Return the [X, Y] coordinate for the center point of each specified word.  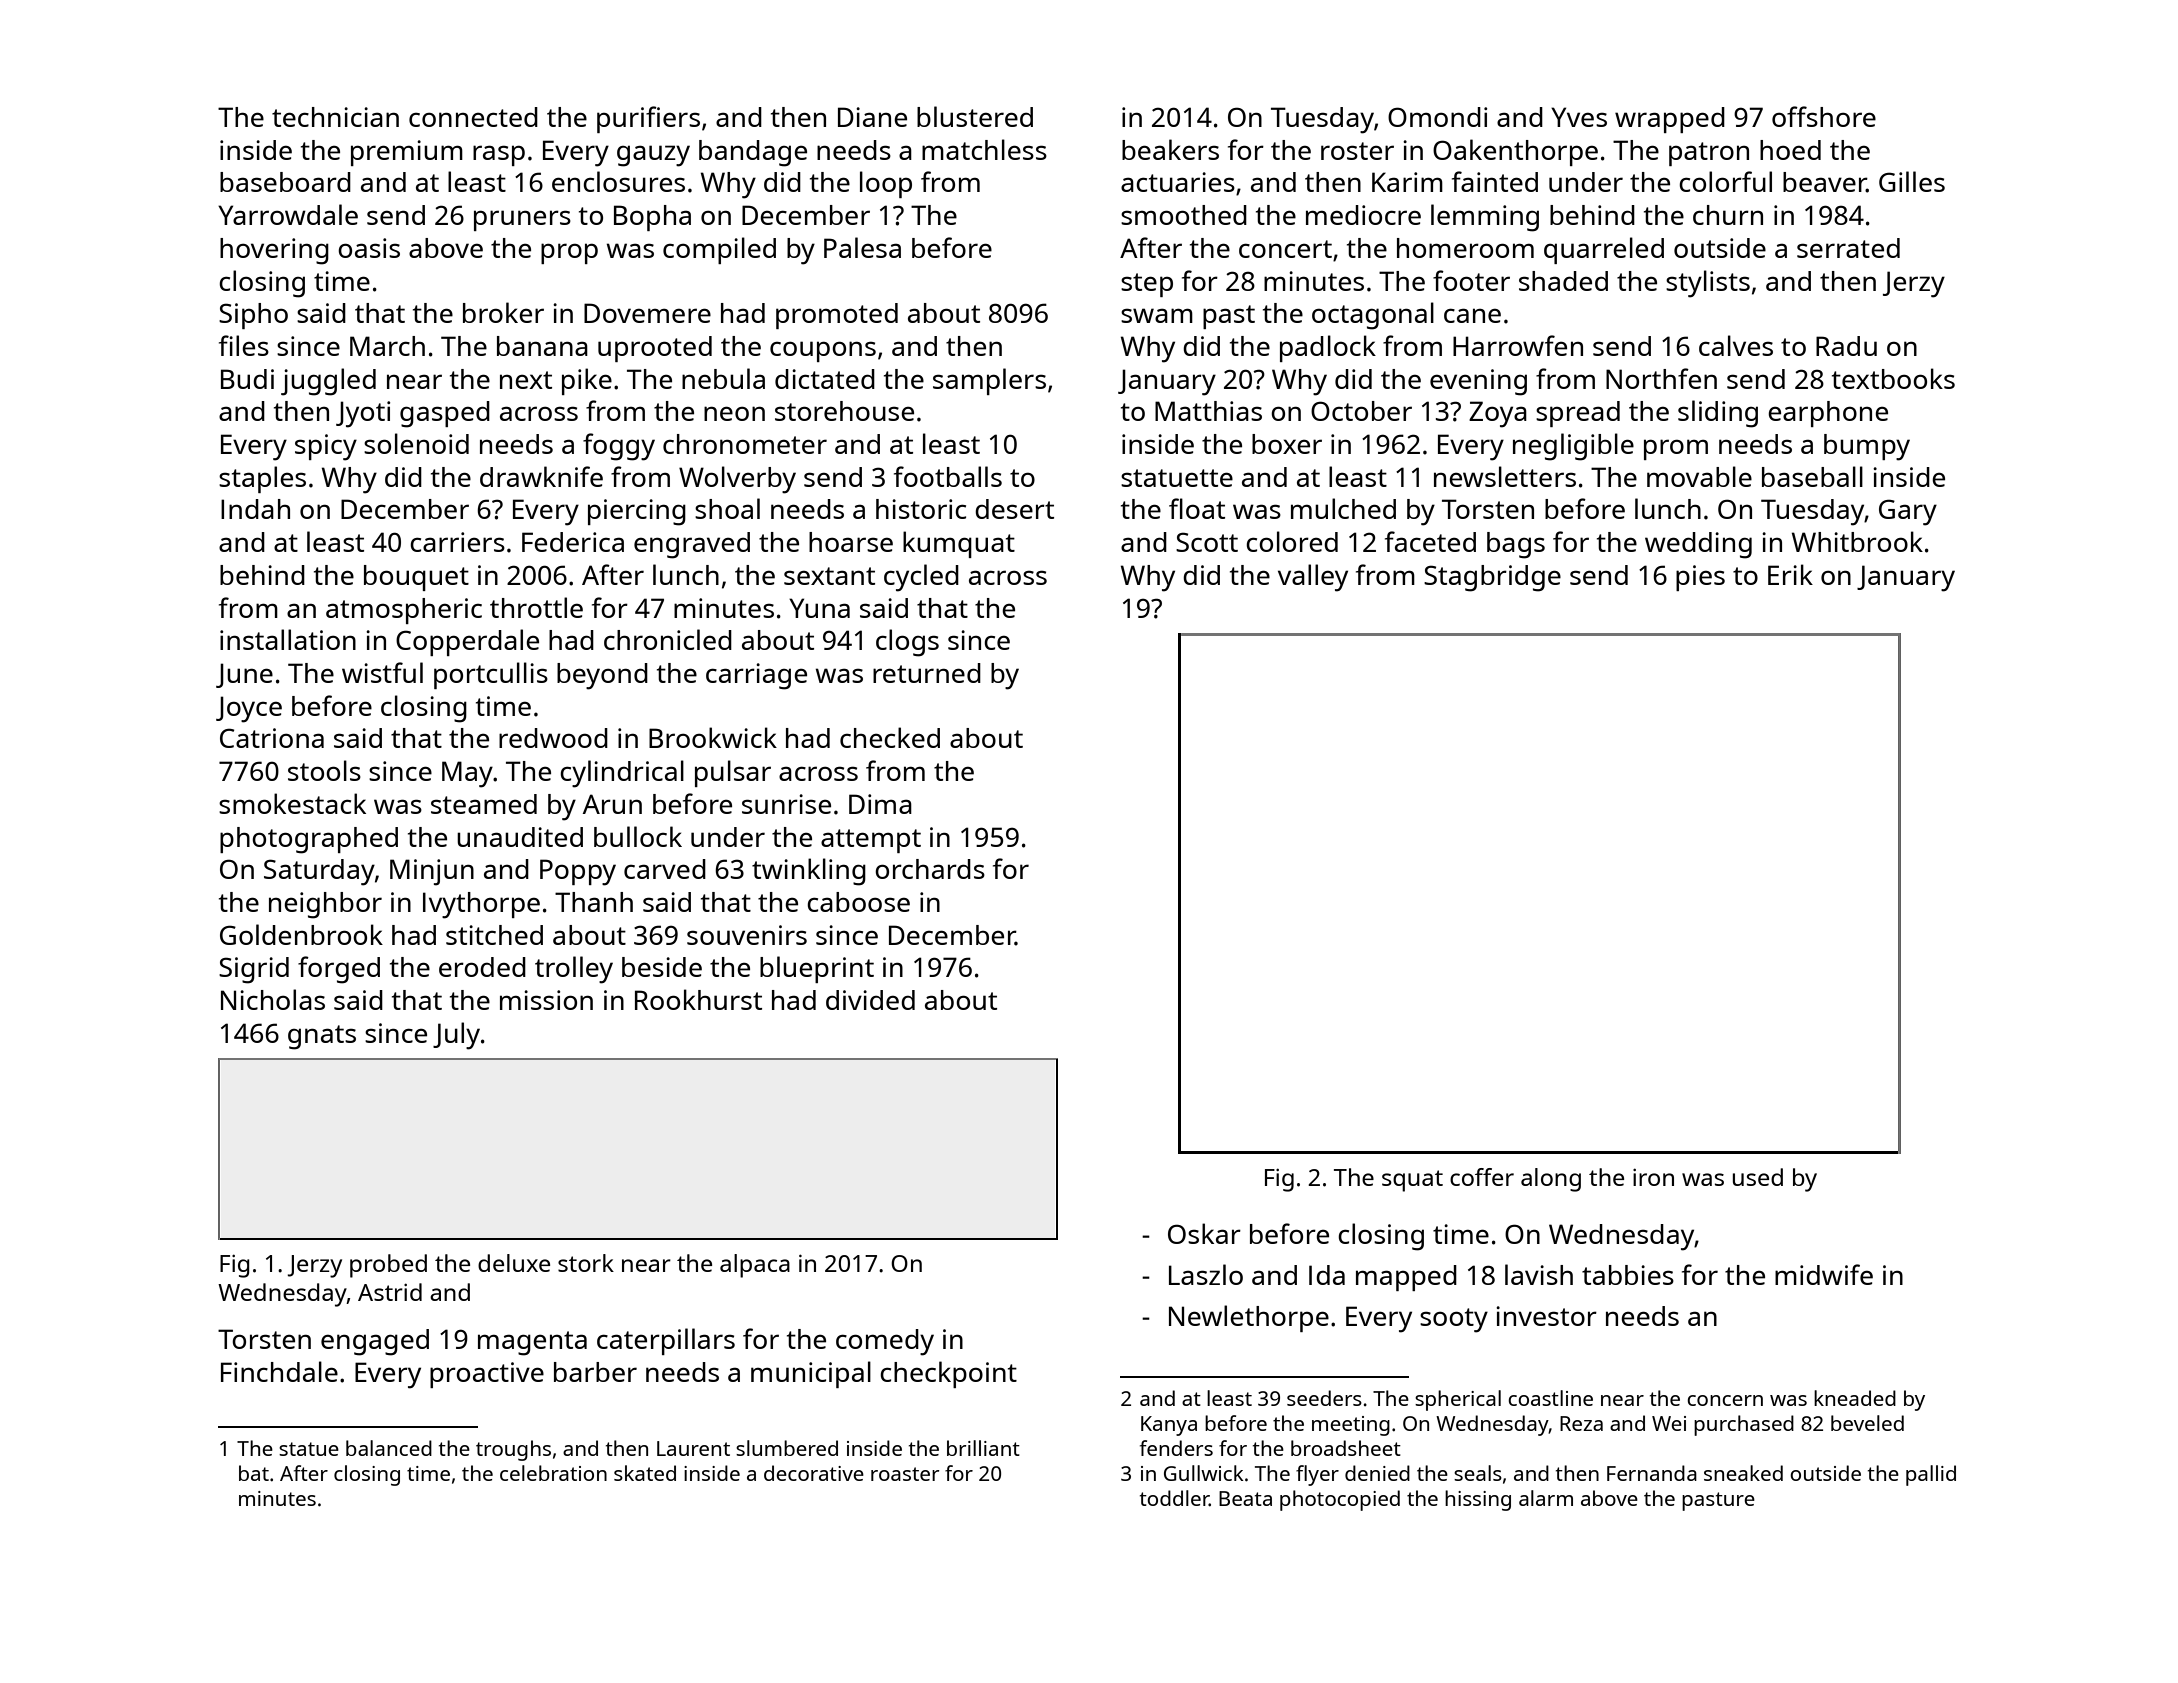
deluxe [514, 1263]
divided [870, 1000]
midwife [1824, 1274]
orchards [930, 869]
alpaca [755, 1266]
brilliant [983, 1448]
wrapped [1670, 120]
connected [473, 117]
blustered [975, 116]
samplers [989, 381]
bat [254, 1473]
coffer [1482, 1177]
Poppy [578, 872]
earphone [1828, 414]
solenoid [416, 443]
